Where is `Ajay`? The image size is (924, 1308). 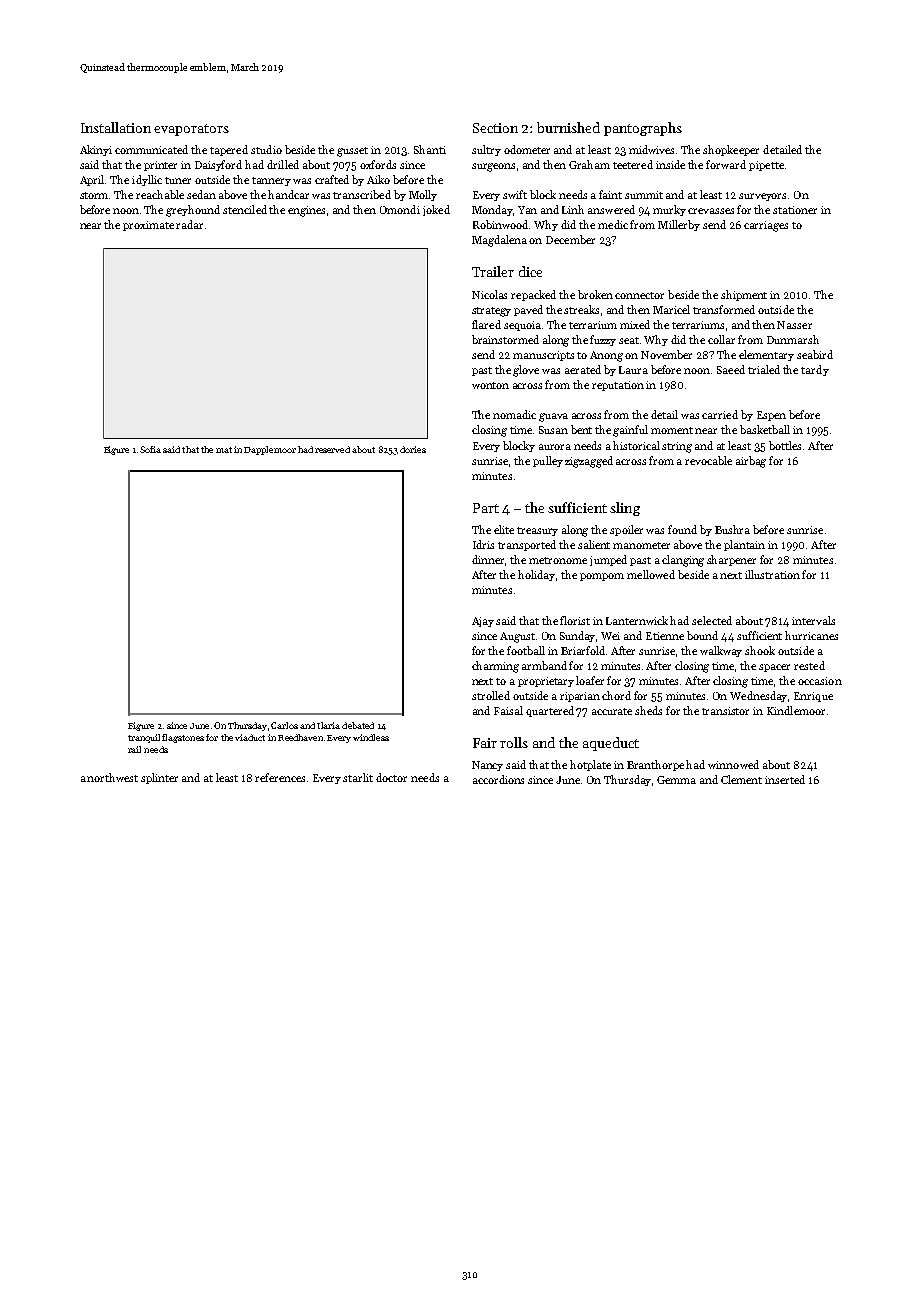
Ajay is located at coordinates (483, 622).
